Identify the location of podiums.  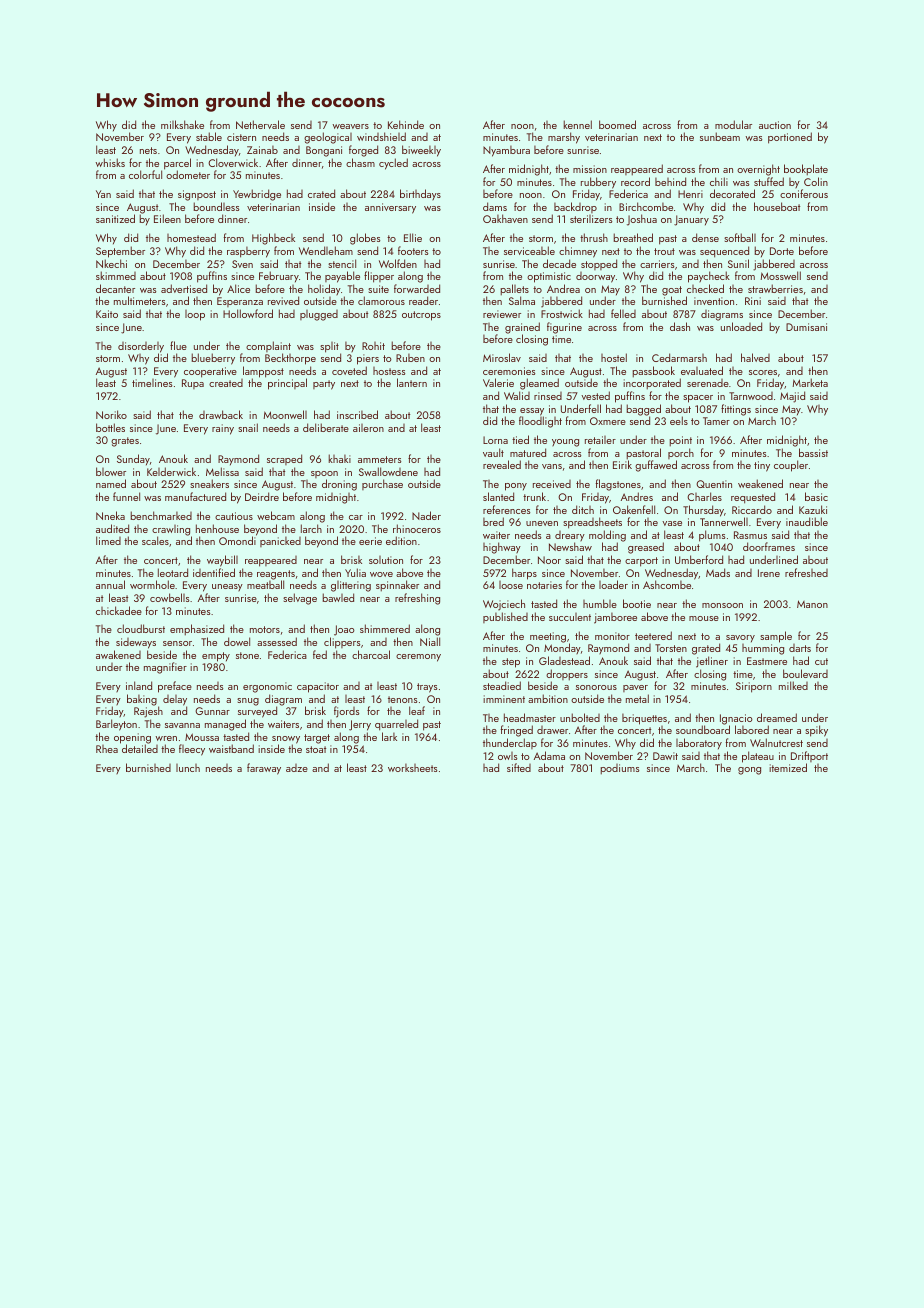
(619, 769).
